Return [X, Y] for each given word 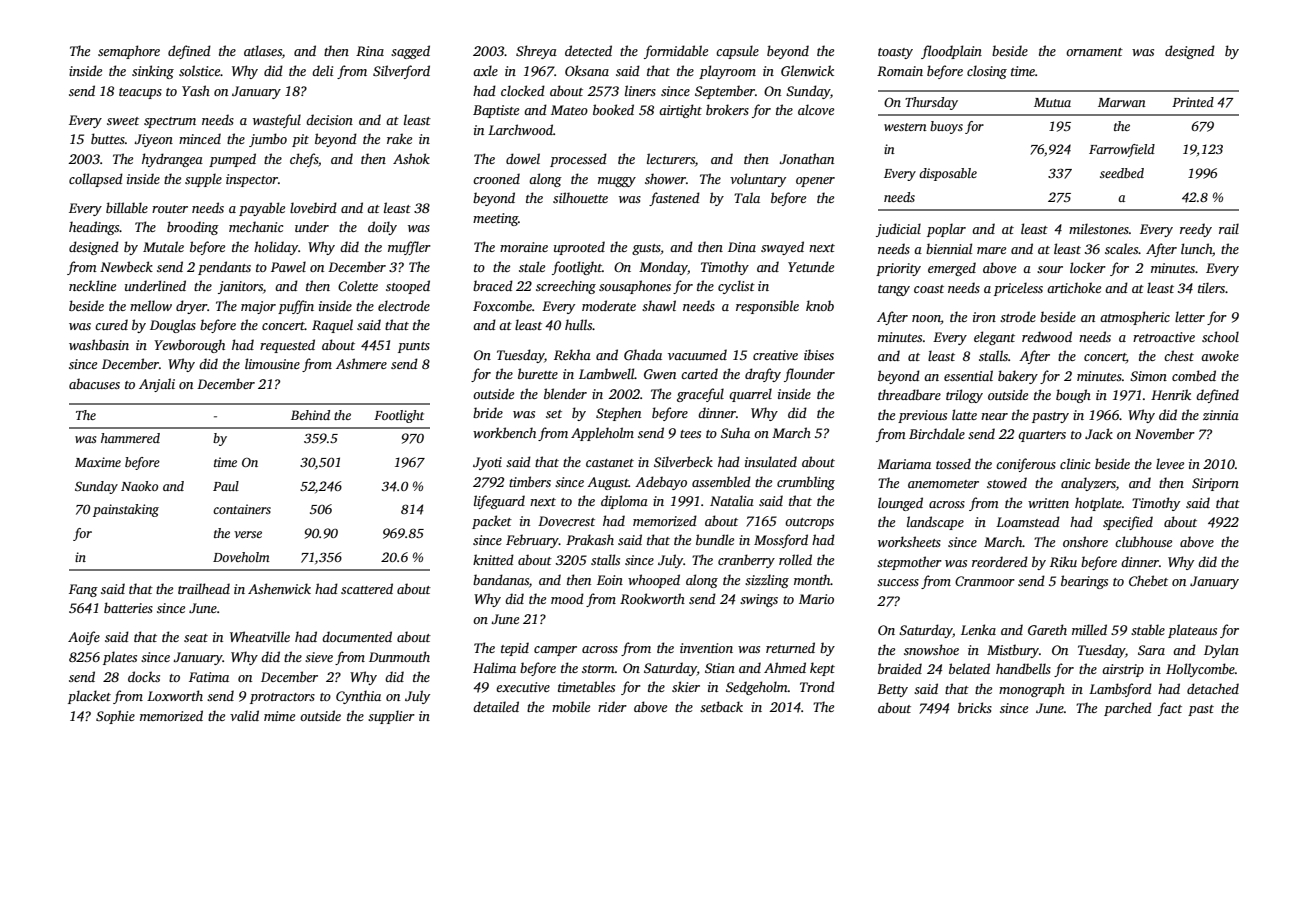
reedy [1196, 230]
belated [969, 668]
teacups [140, 93]
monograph [1032, 690]
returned [790, 647]
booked [613, 109]
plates [120, 658]
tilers [1211, 287]
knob [820, 305]
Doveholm [241, 557]
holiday [276, 248]
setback [721, 706]
